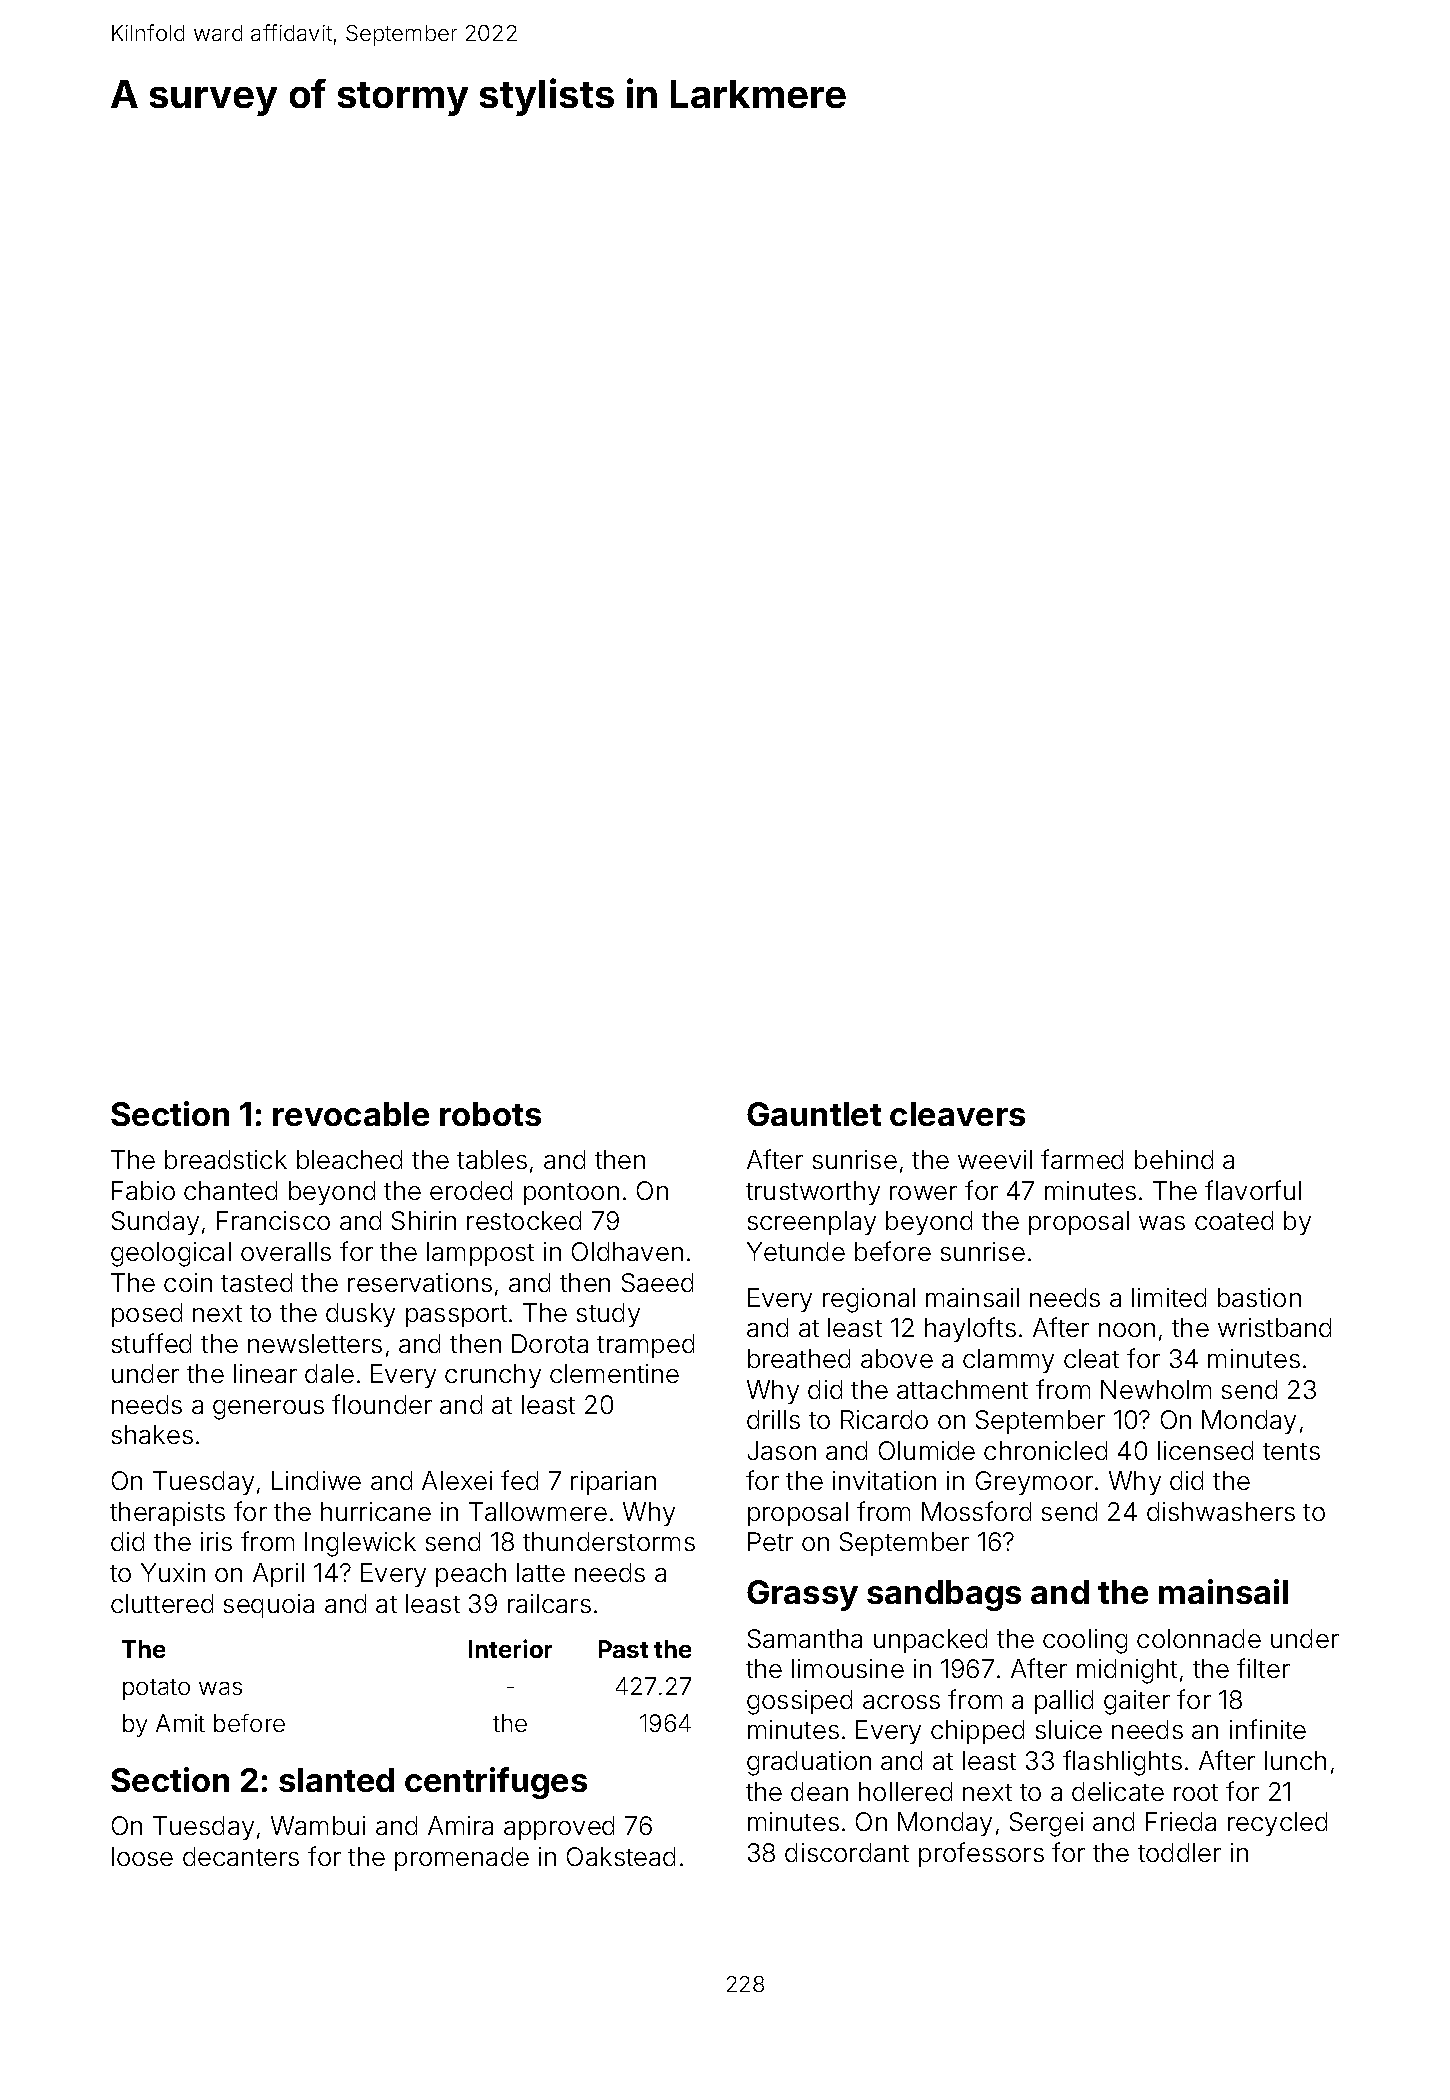 The height and width of the screenshot is (2100, 1450). What do you see at coordinates (621, 1856) in the screenshot?
I see `Oakstead` at bounding box center [621, 1856].
